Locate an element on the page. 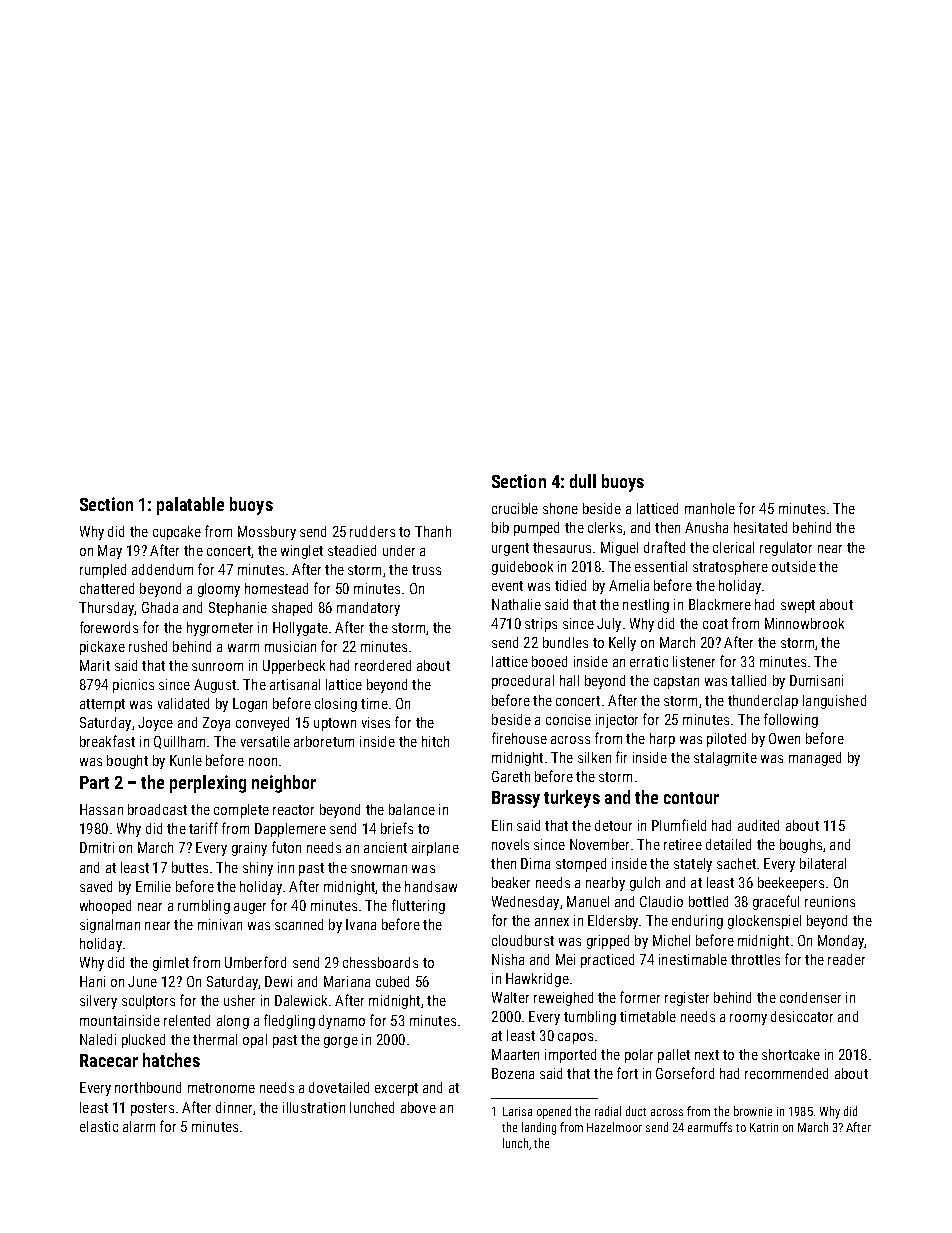  Nisha is located at coordinates (508, 959).
